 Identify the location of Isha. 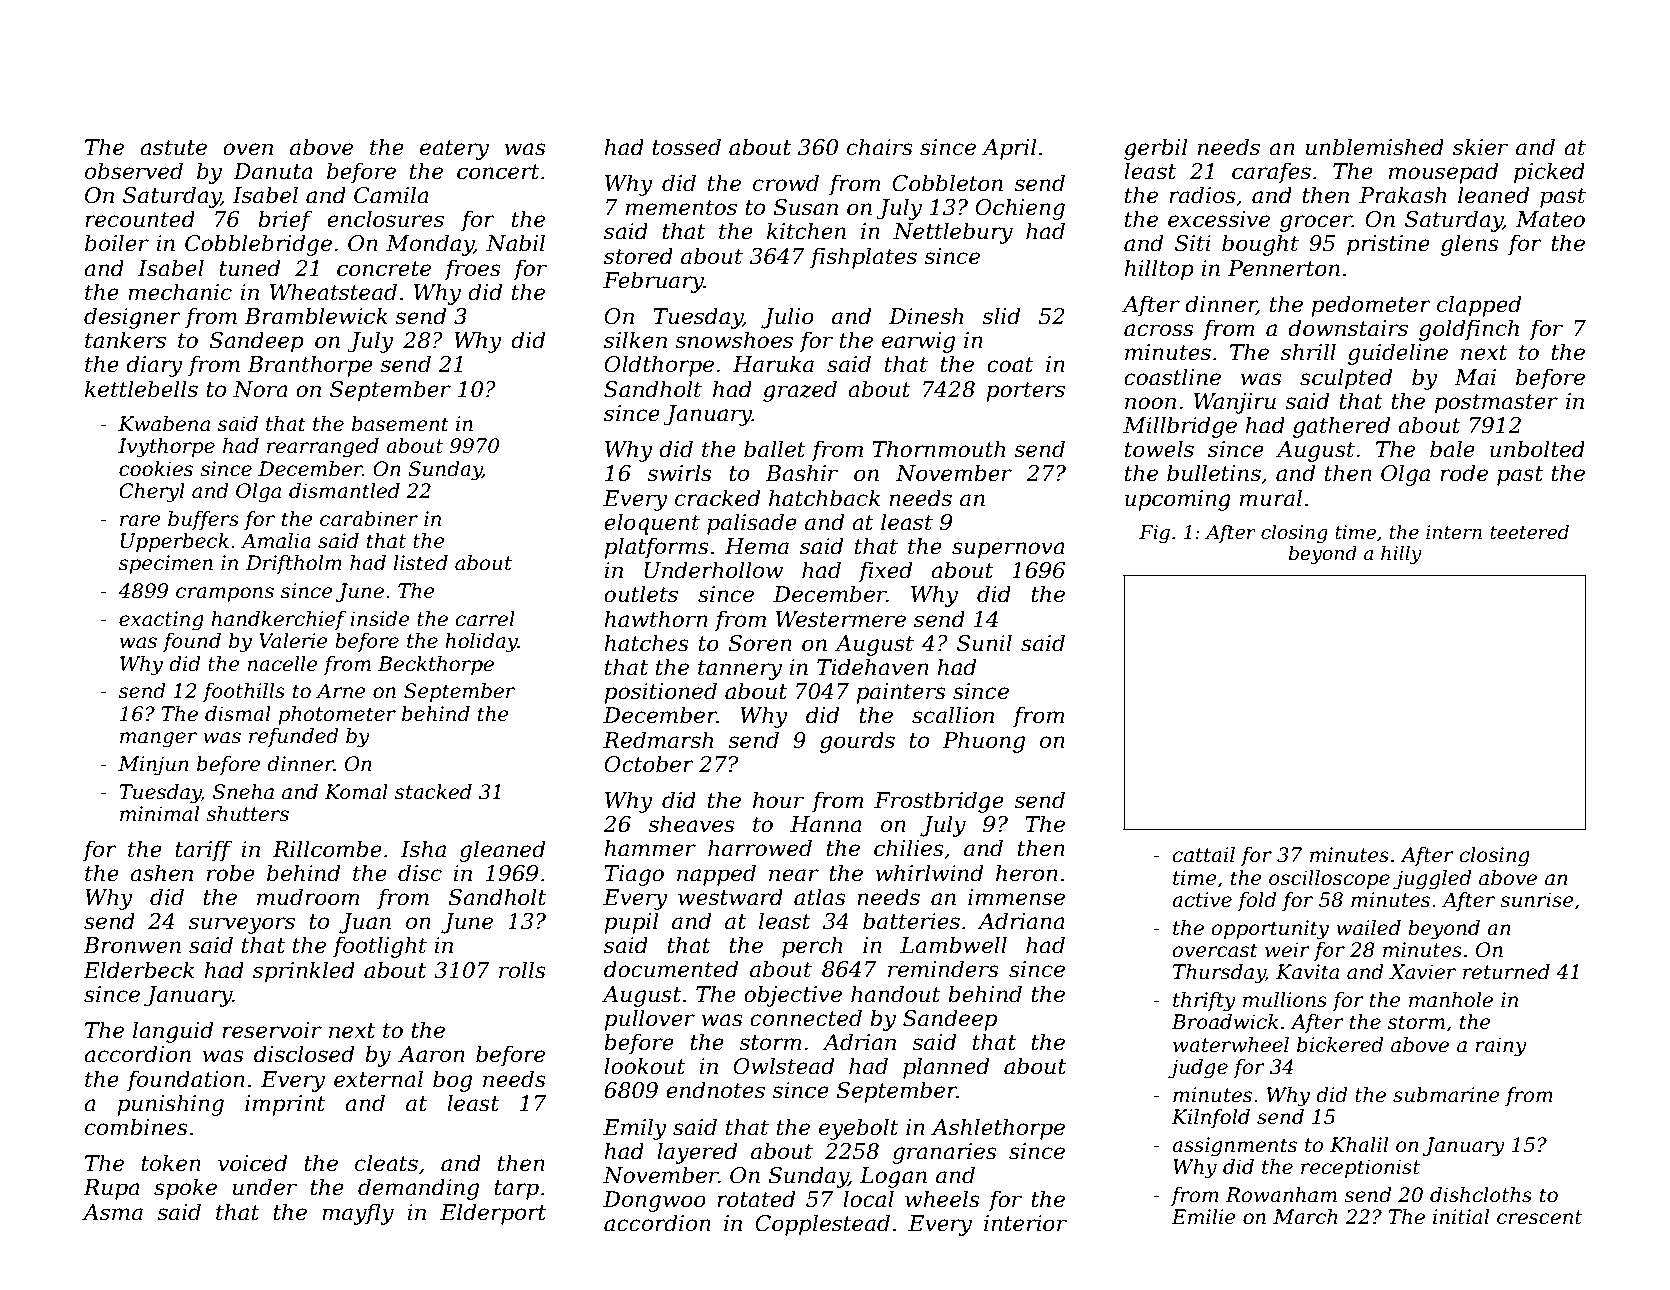
(423, 849).
